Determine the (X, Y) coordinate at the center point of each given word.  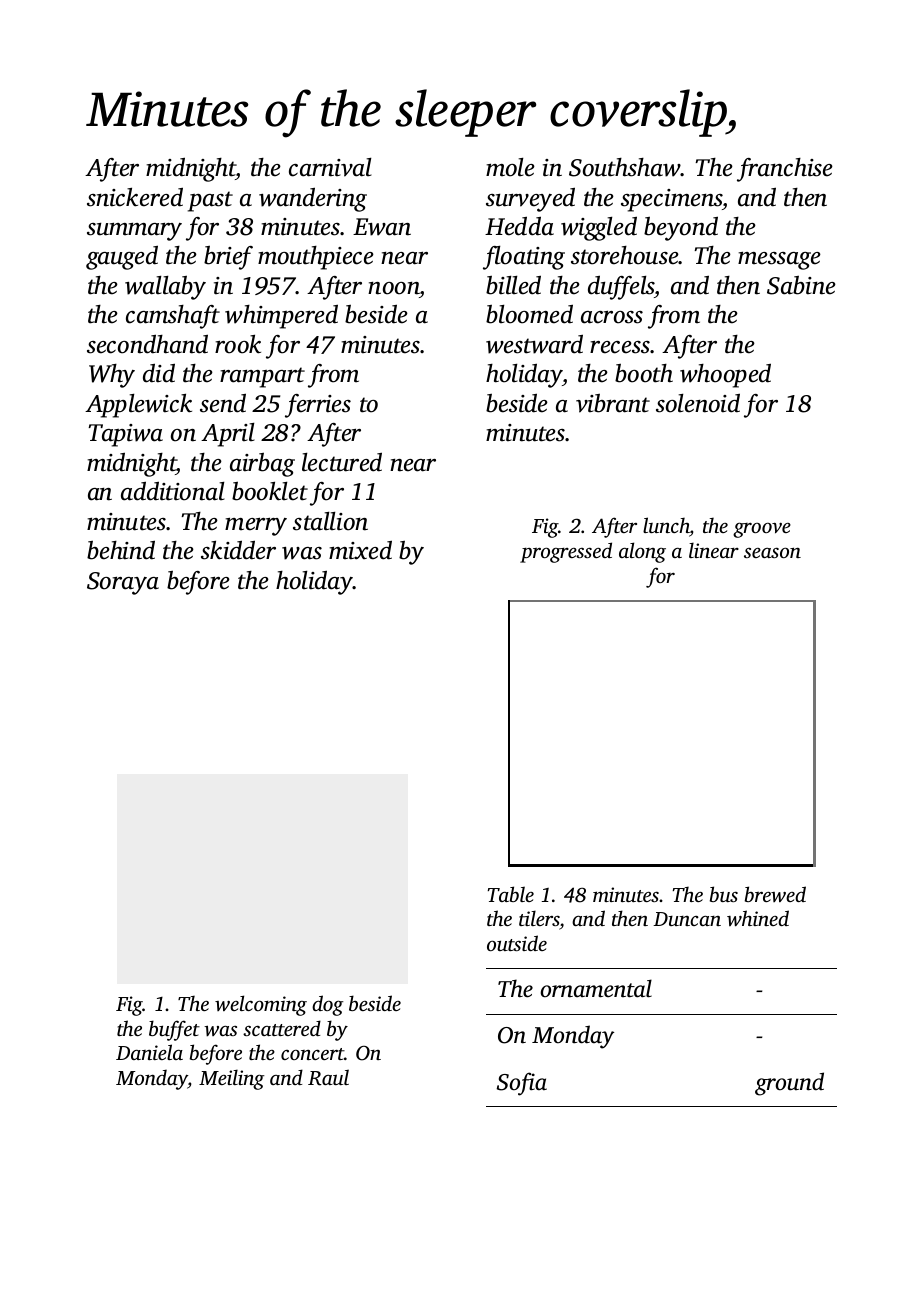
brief (228, 258)
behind (121, 550)
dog (328, 1005)
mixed (360, 550)
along (642, 552)
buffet (174, 1030)
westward (534, 344)
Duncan (687, 919)
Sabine (801, 285)
